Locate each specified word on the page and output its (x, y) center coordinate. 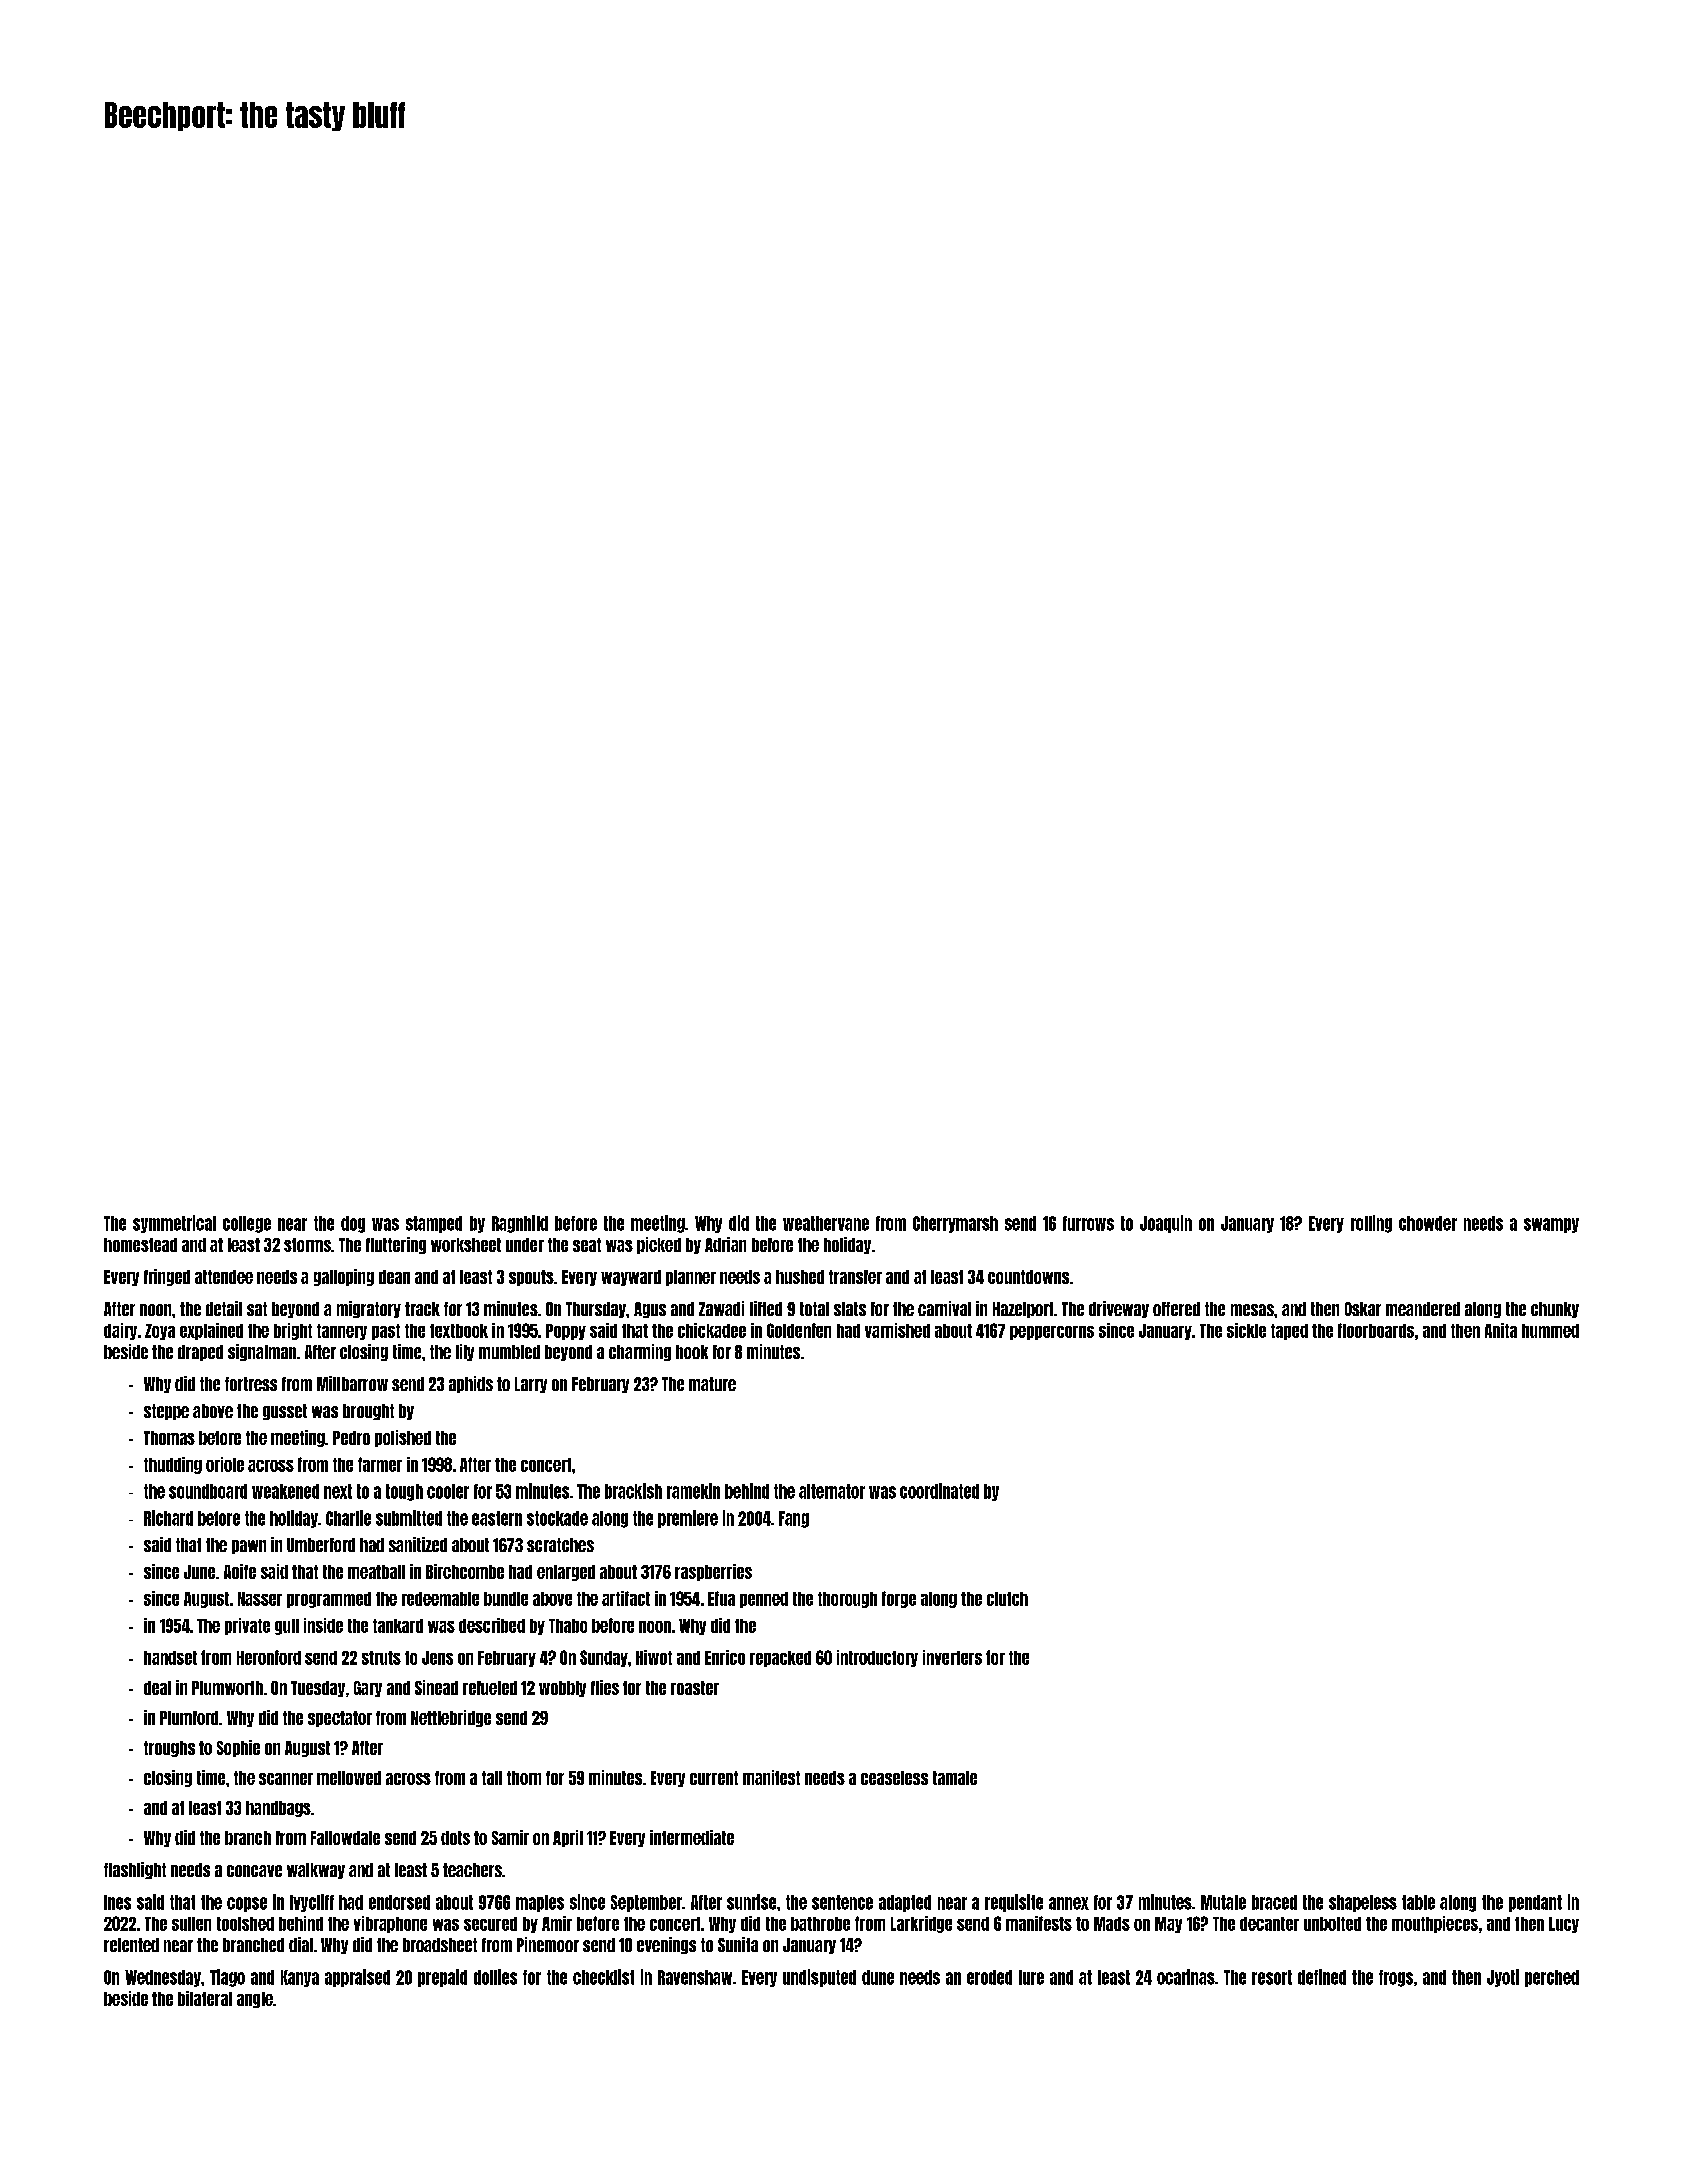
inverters (952, 1657)
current (714, 1778)
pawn (249, 1547)
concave (254, 1871)
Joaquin (1166, 1224)
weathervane (826, 1223)
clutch (1007, 1599)
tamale (955, 1778)
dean (394, 1277)
